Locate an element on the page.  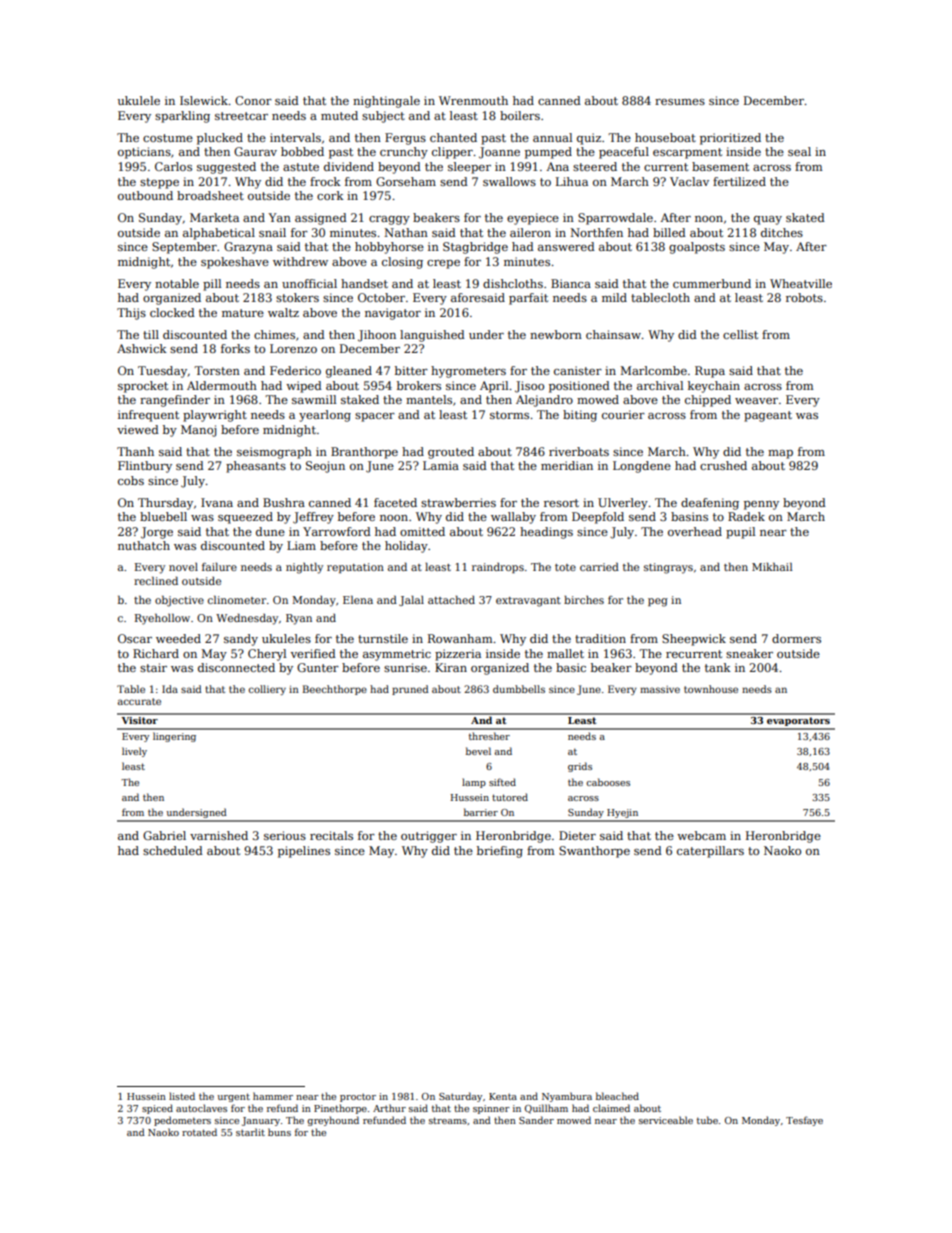
squeezed is located at coordinates (245, 518).
